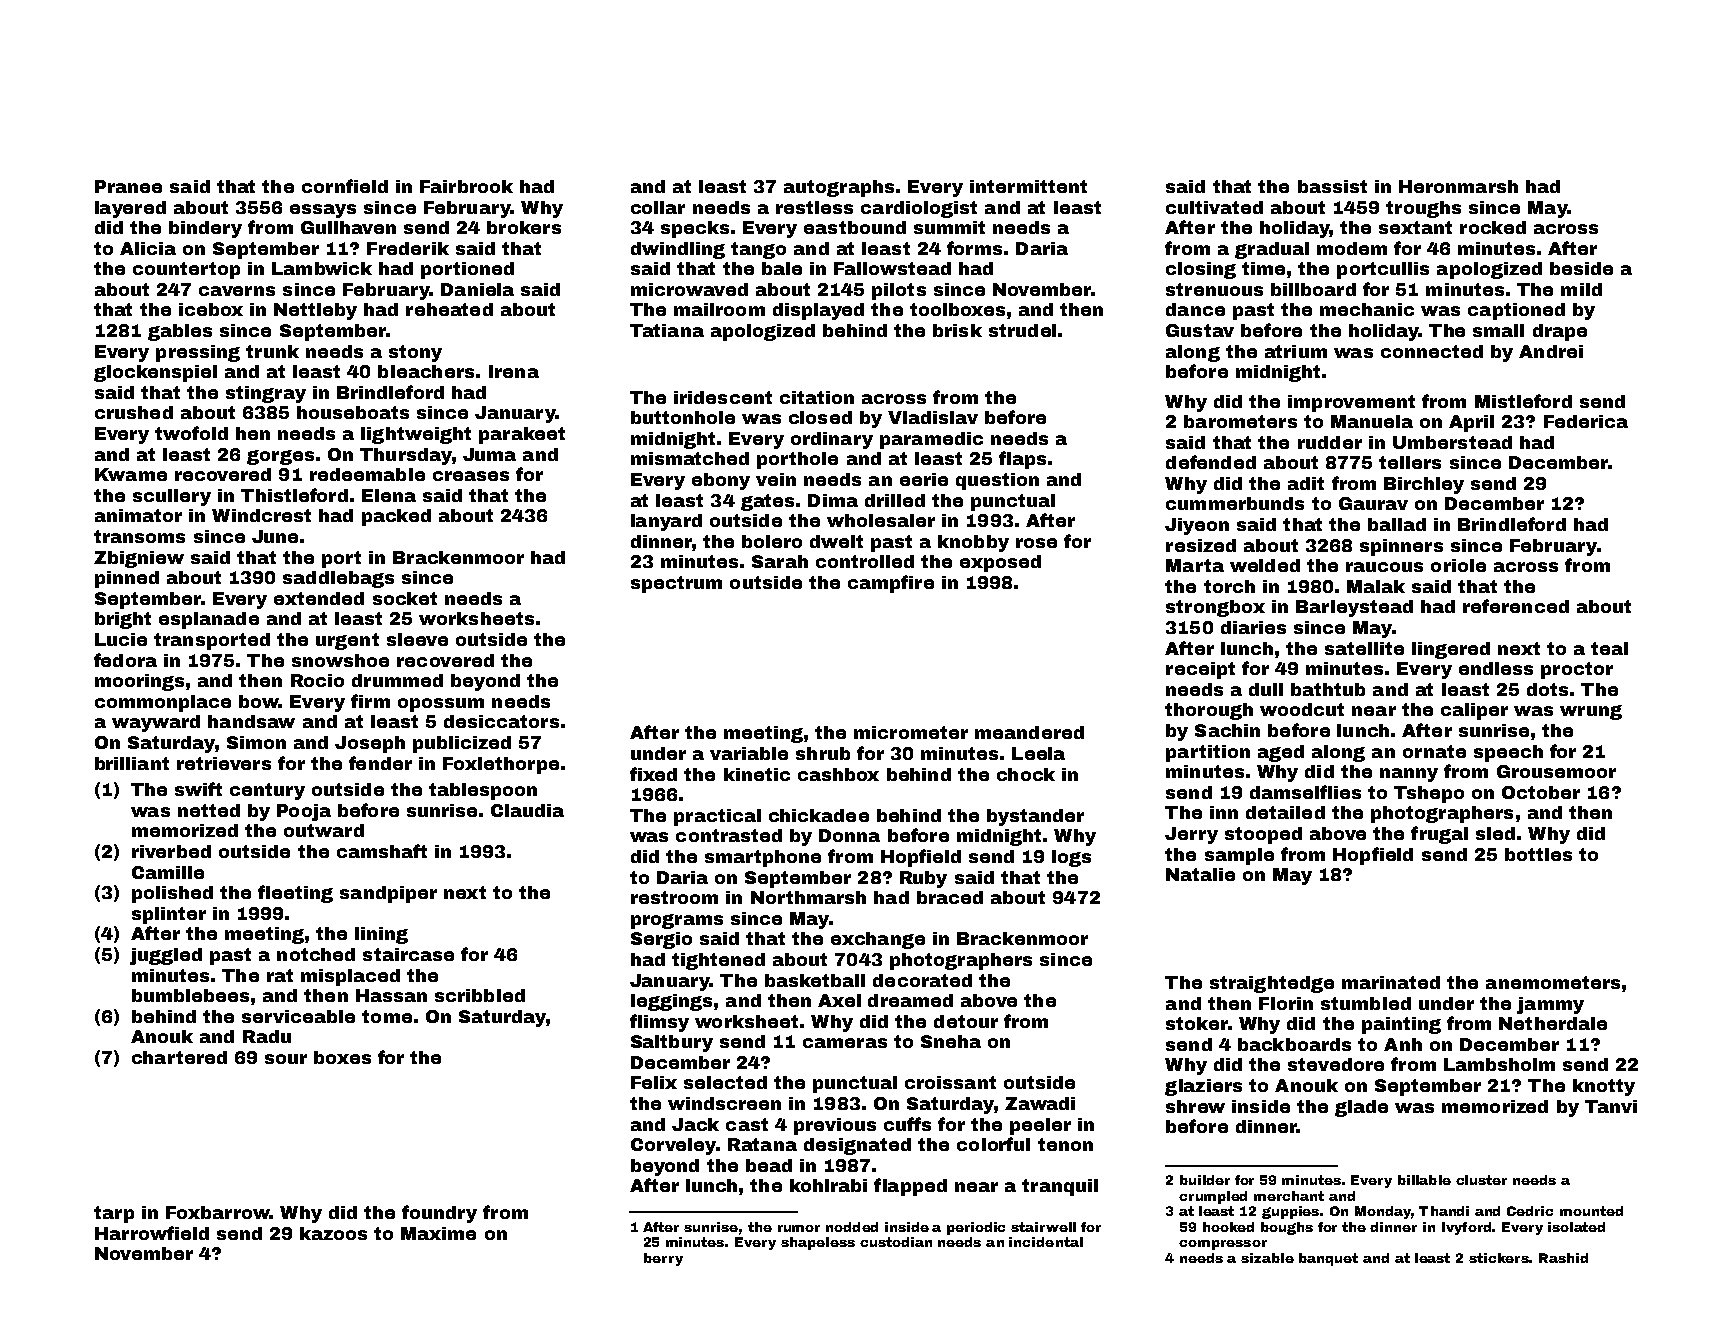  I want to click on mounted, so click(1591, 1211).
